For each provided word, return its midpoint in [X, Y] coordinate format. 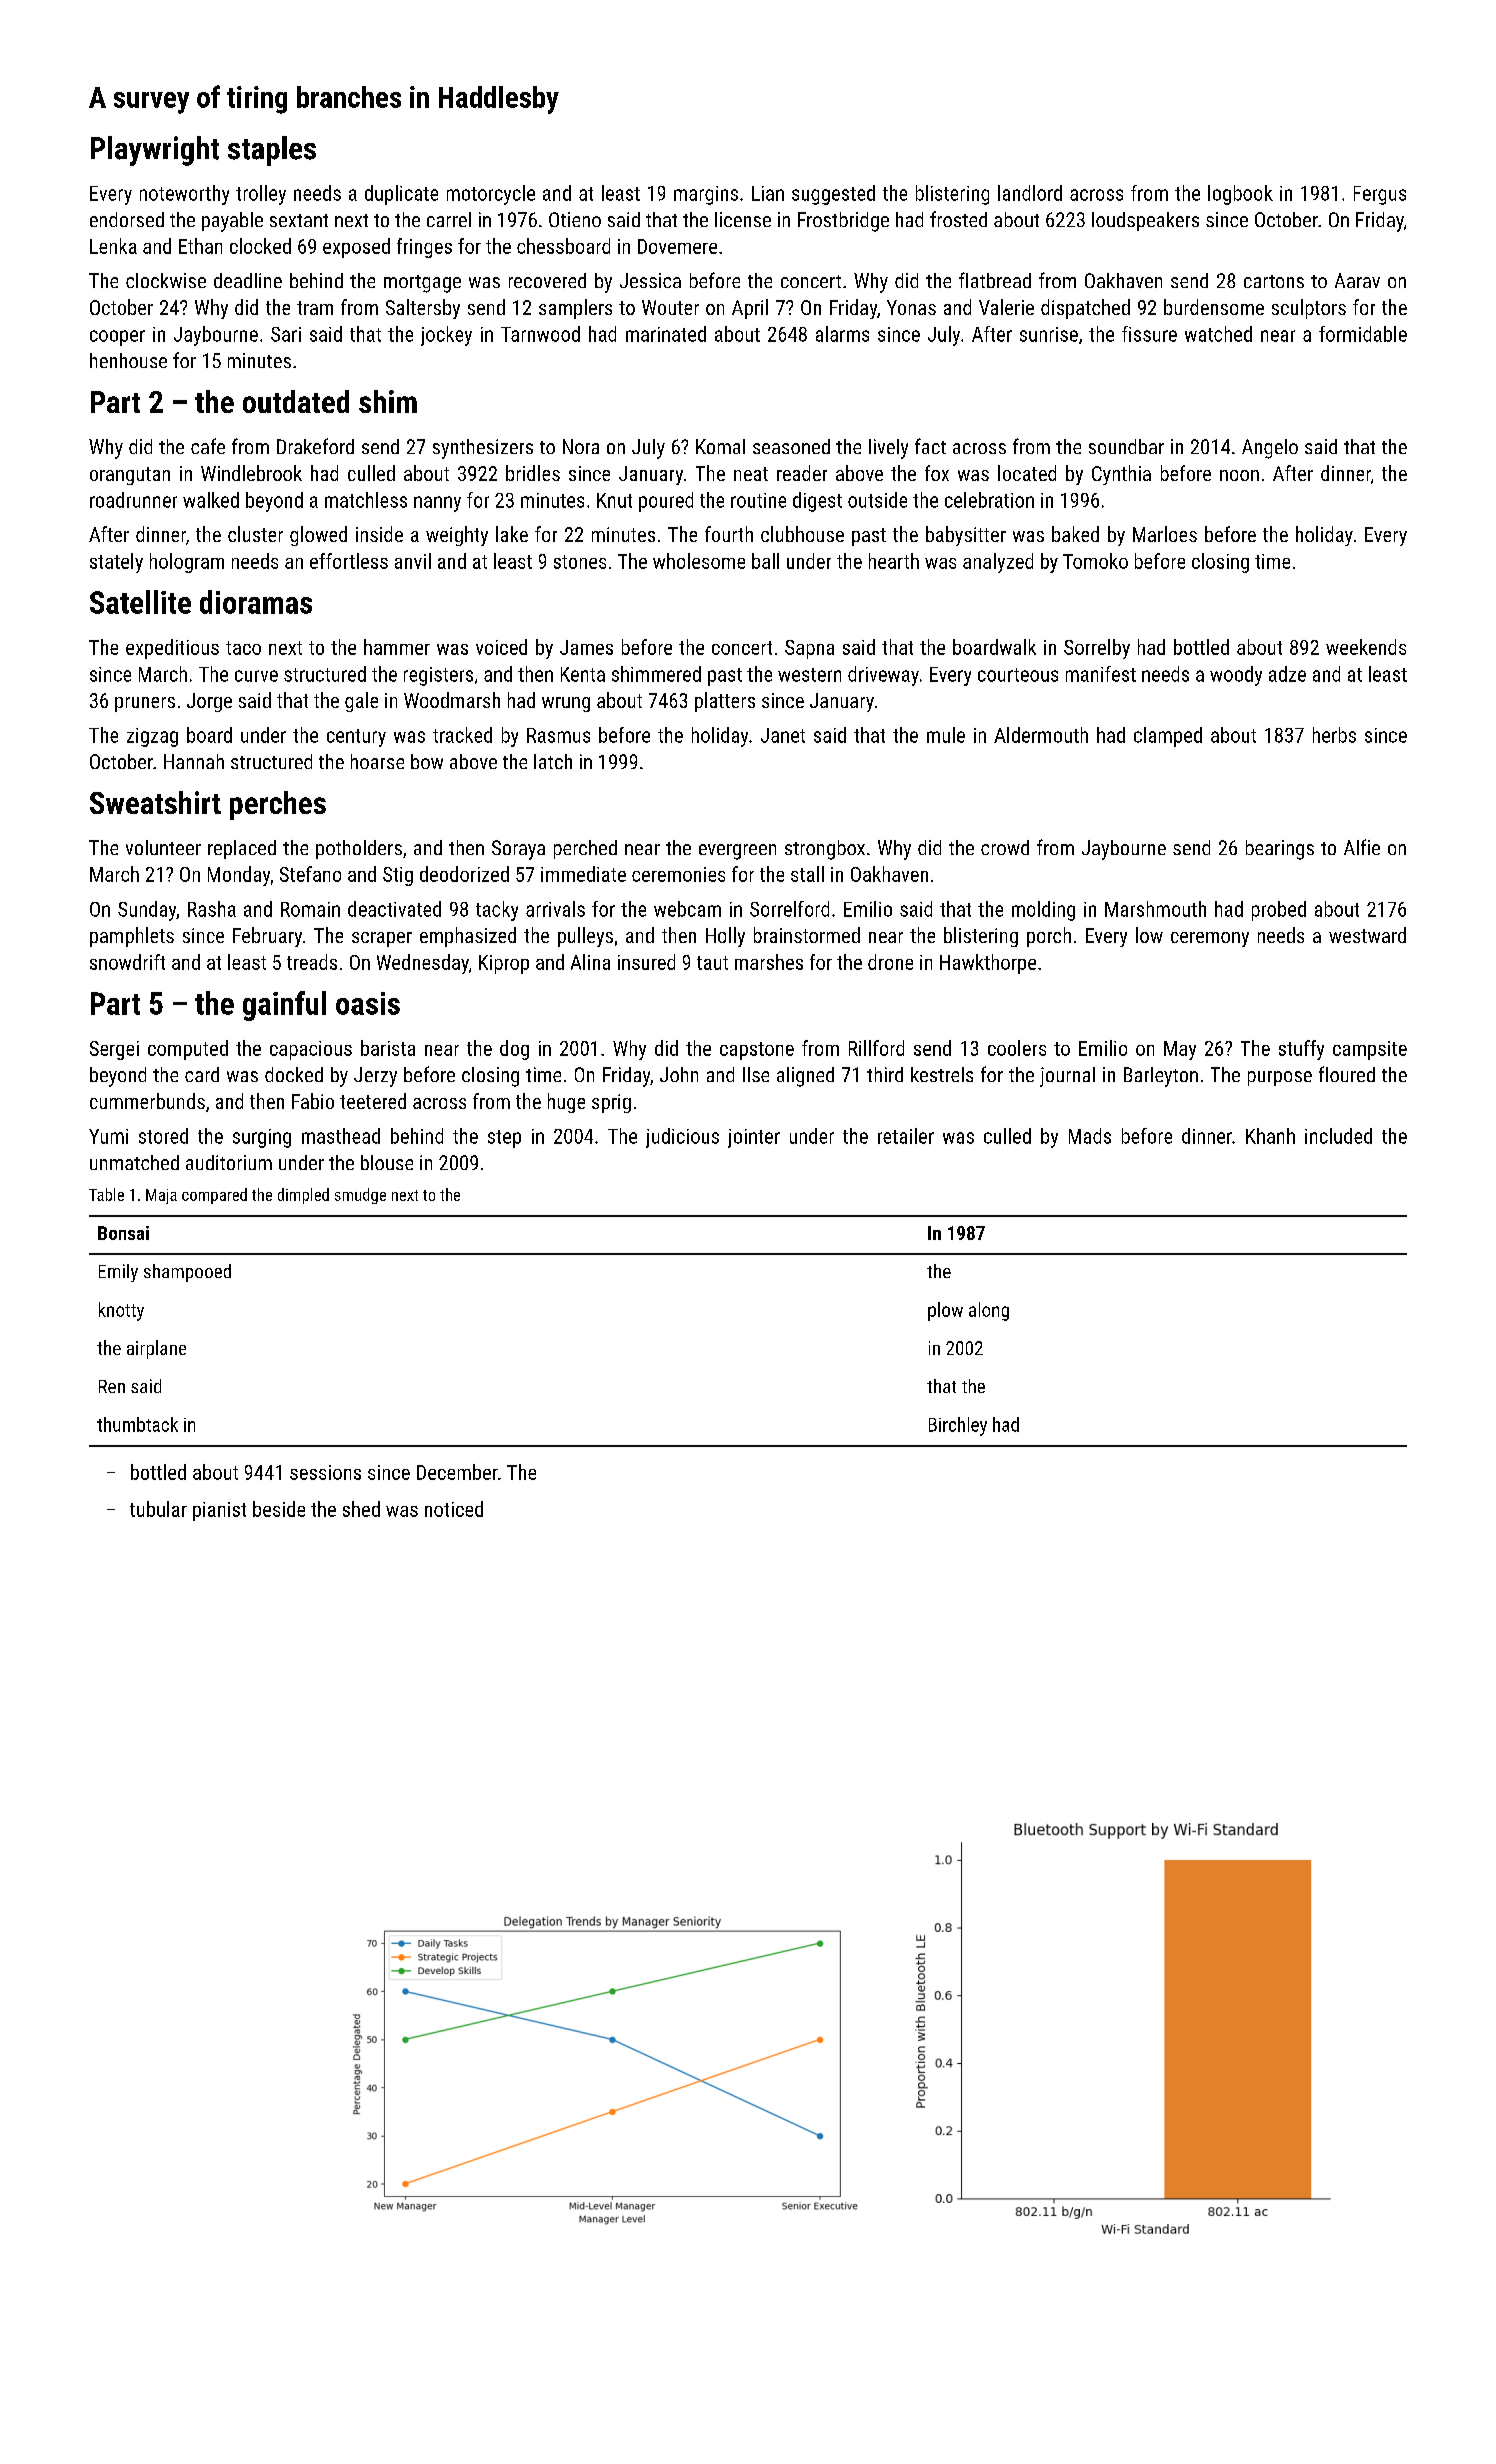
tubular [158, 1509]
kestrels [942, 1074]
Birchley [958, 1426]
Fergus [1380, 195]
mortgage [422, 284]
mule [946, 735]
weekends [1366, 647]
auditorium [229, 1162]
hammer [397, 647]
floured [1347, 1074]
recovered [547, 280]
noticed [454, 1509]
